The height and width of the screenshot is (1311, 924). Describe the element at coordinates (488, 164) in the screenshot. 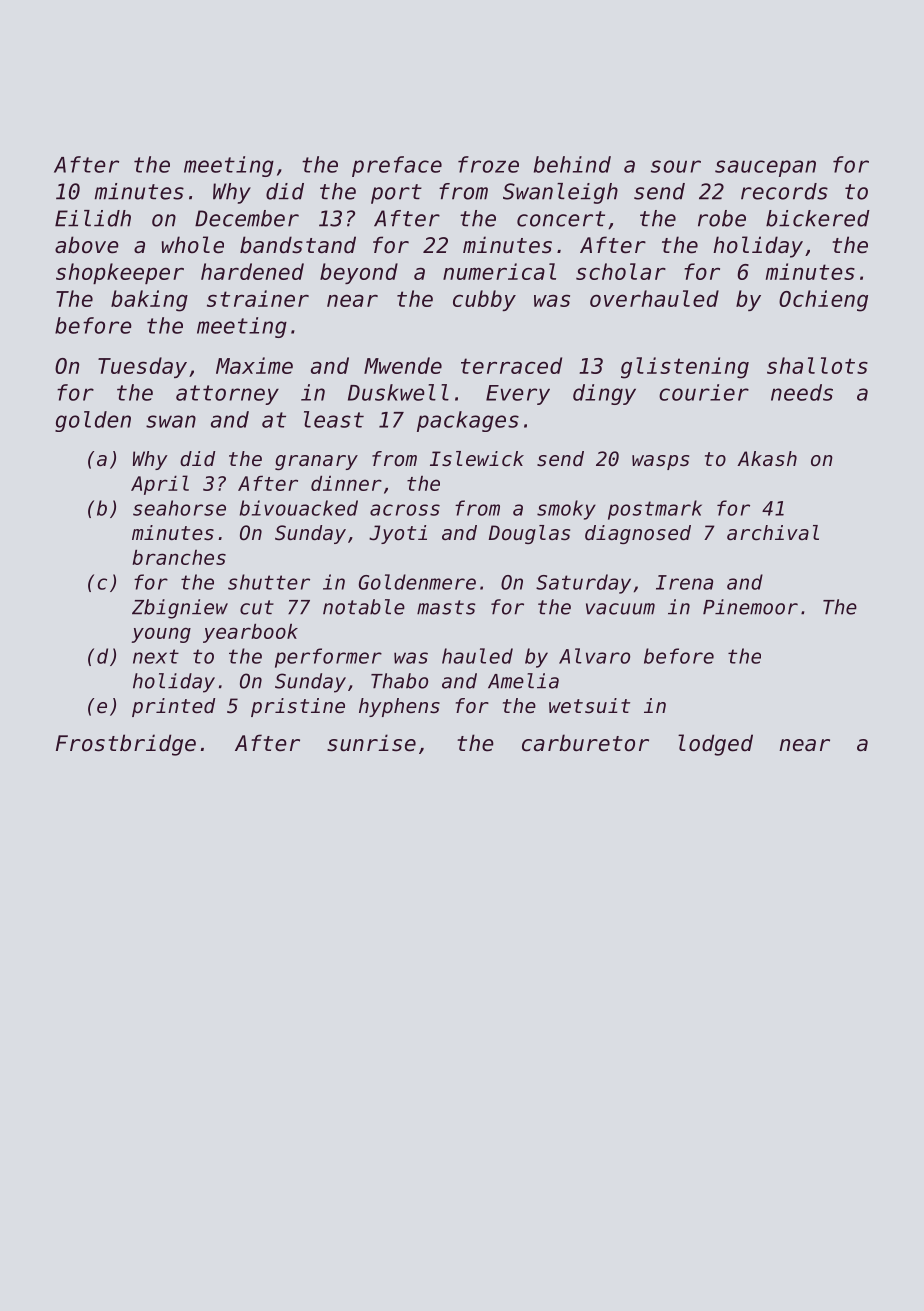

I see `froze` at that location.
